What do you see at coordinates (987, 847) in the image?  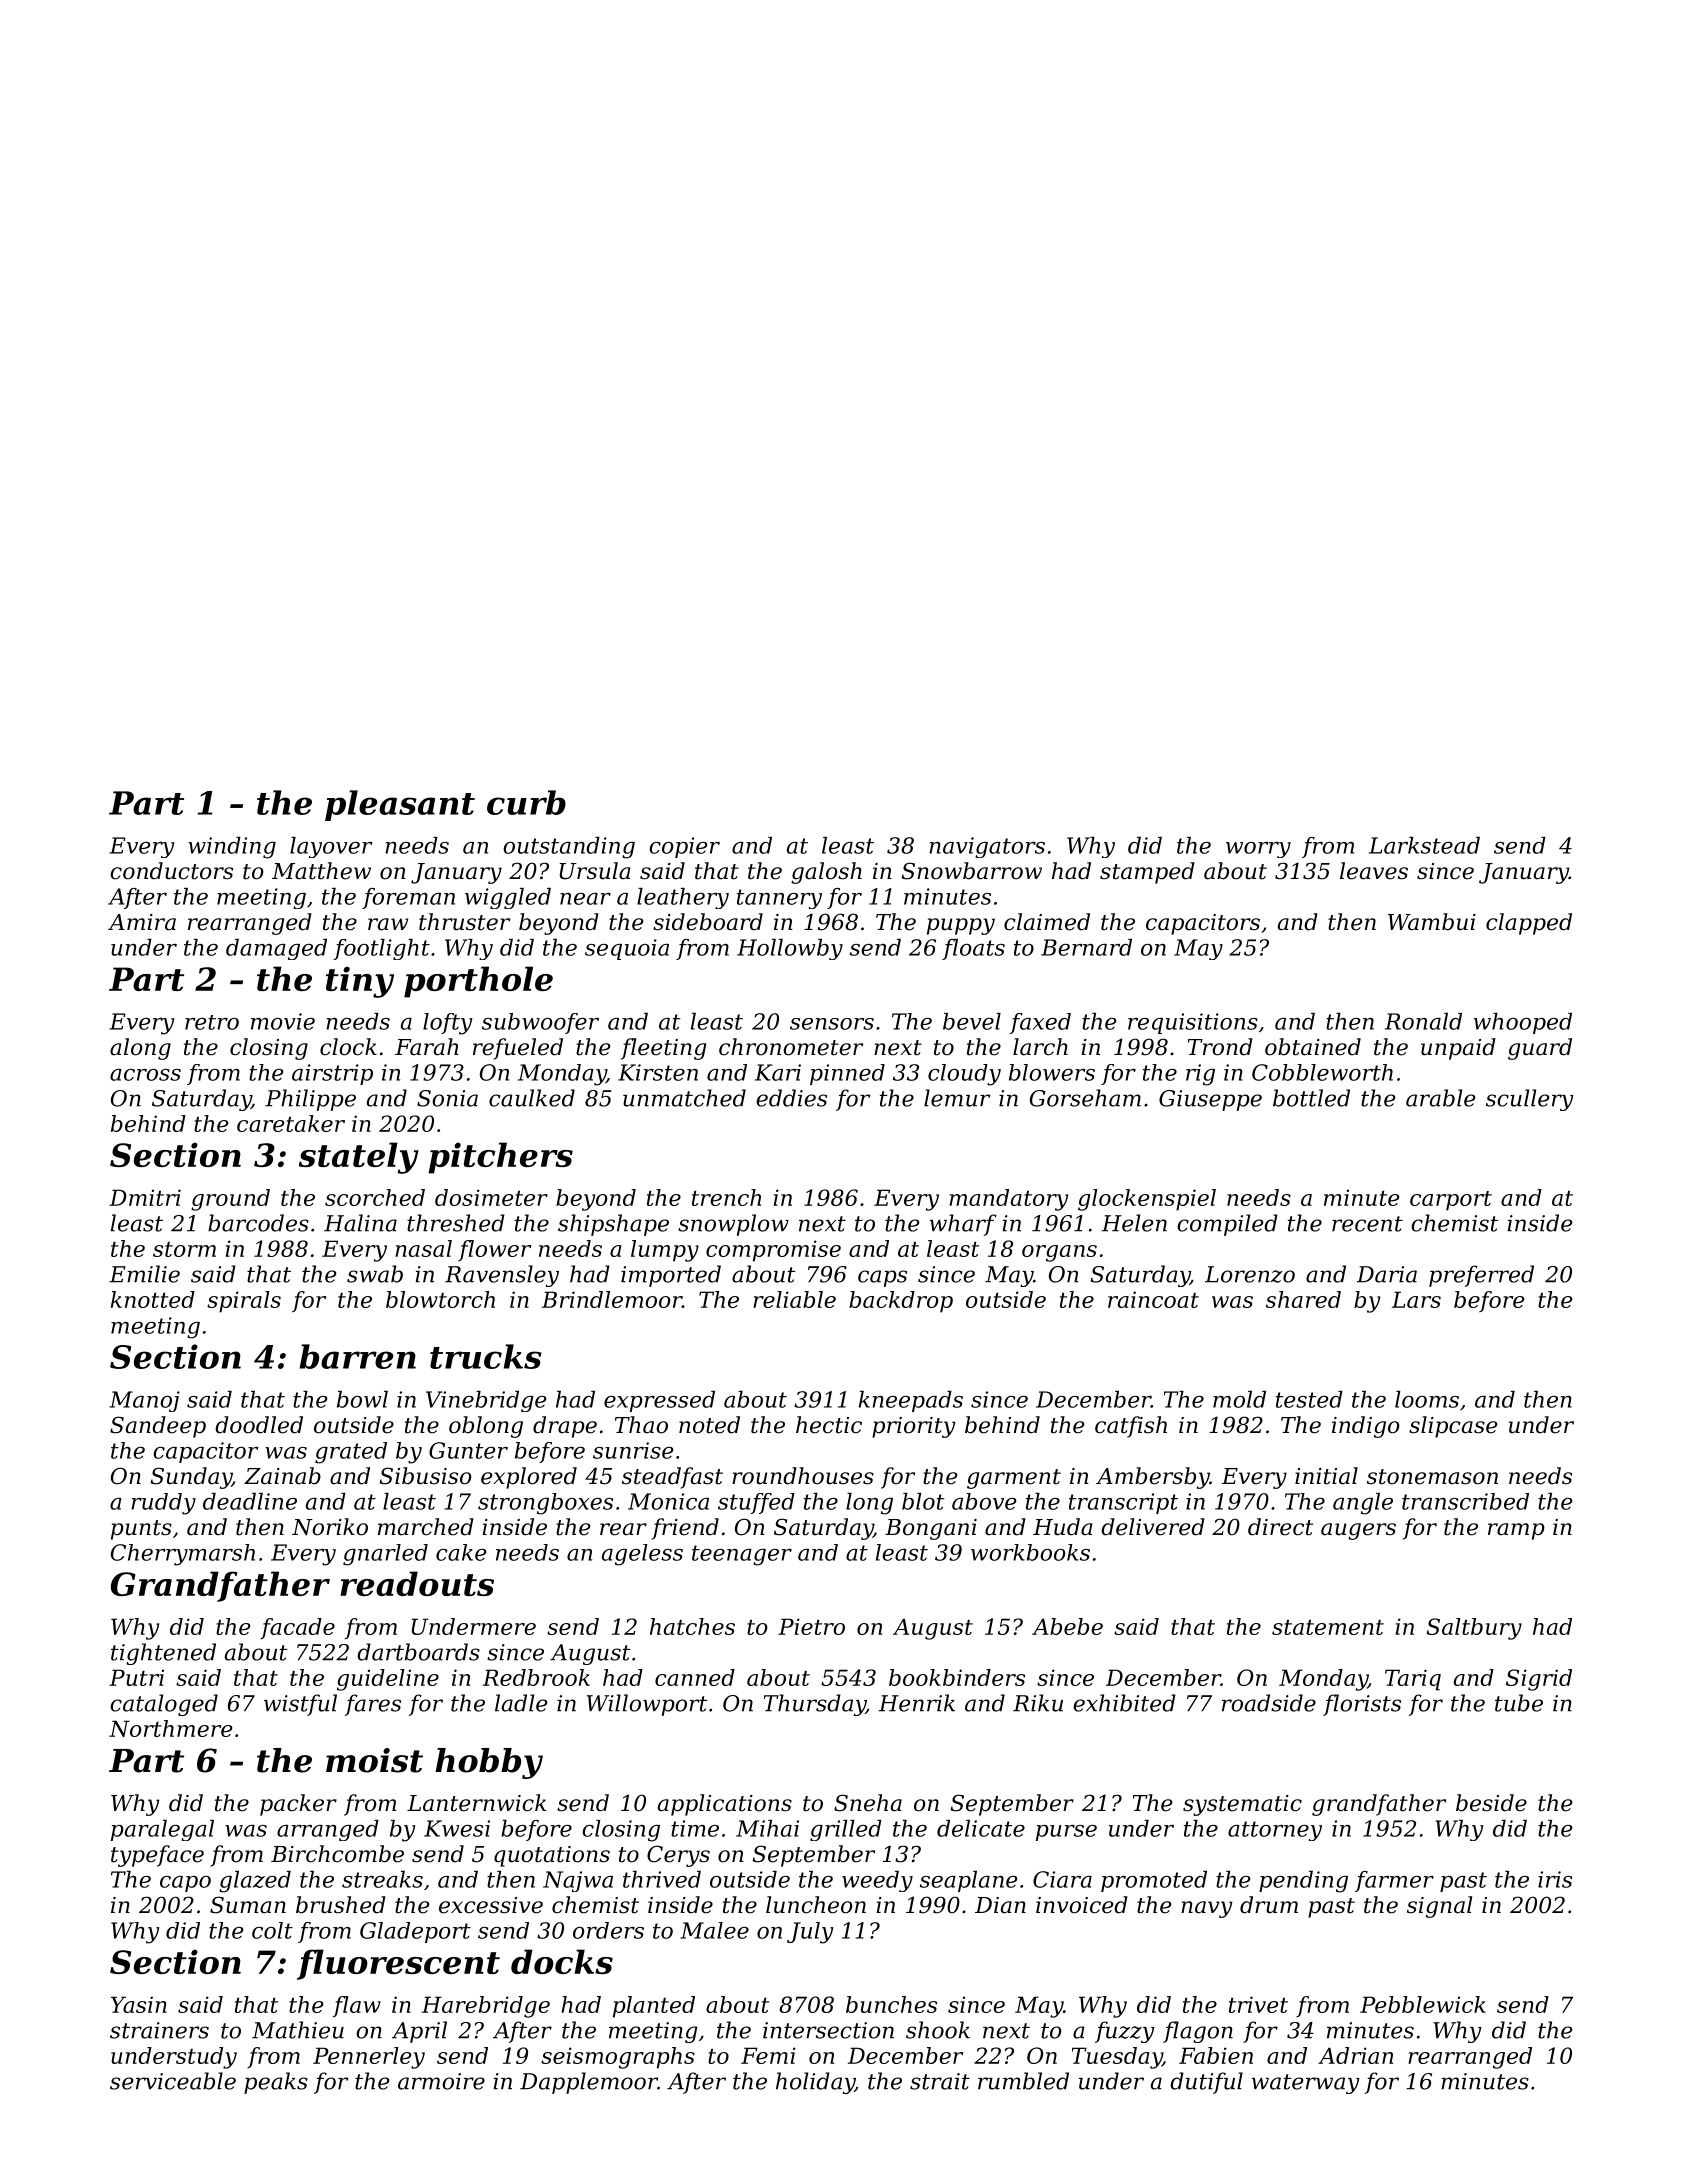 I see `navigators` at bounding box center [987, 847].
